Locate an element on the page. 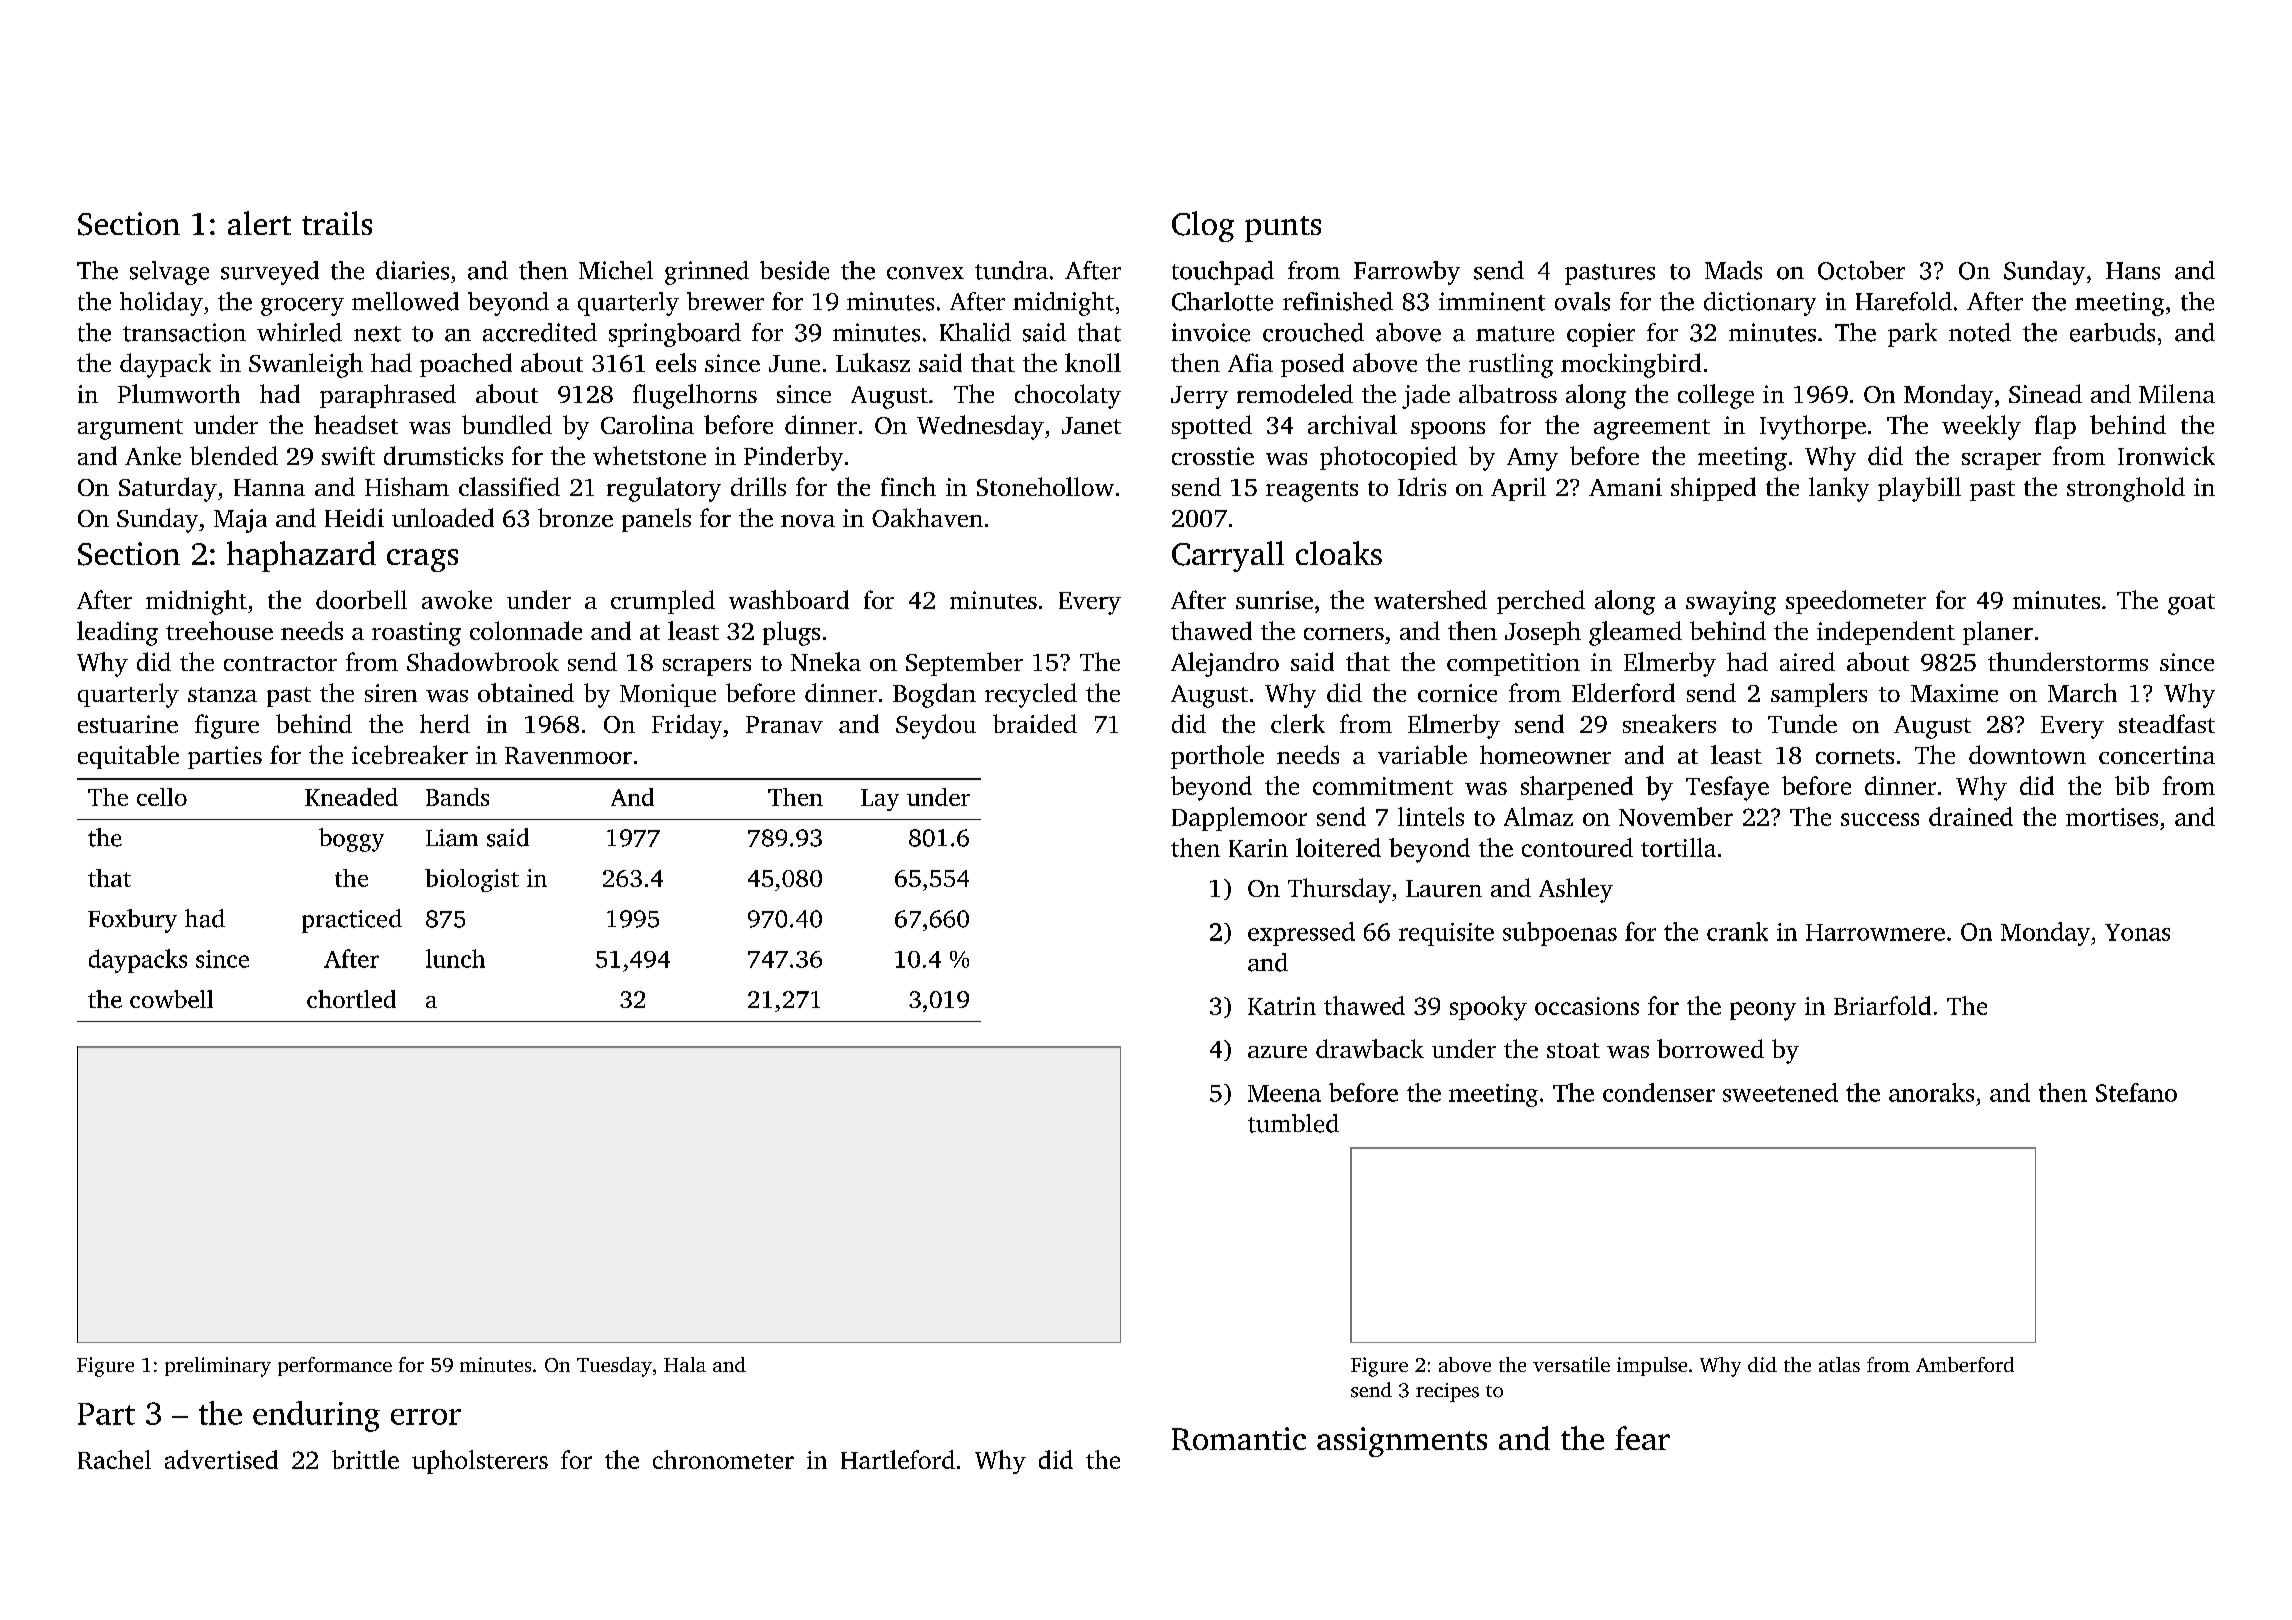 The width and height of the document is (2292, 1620). sharpened is located at coordinates (1577, 788).
